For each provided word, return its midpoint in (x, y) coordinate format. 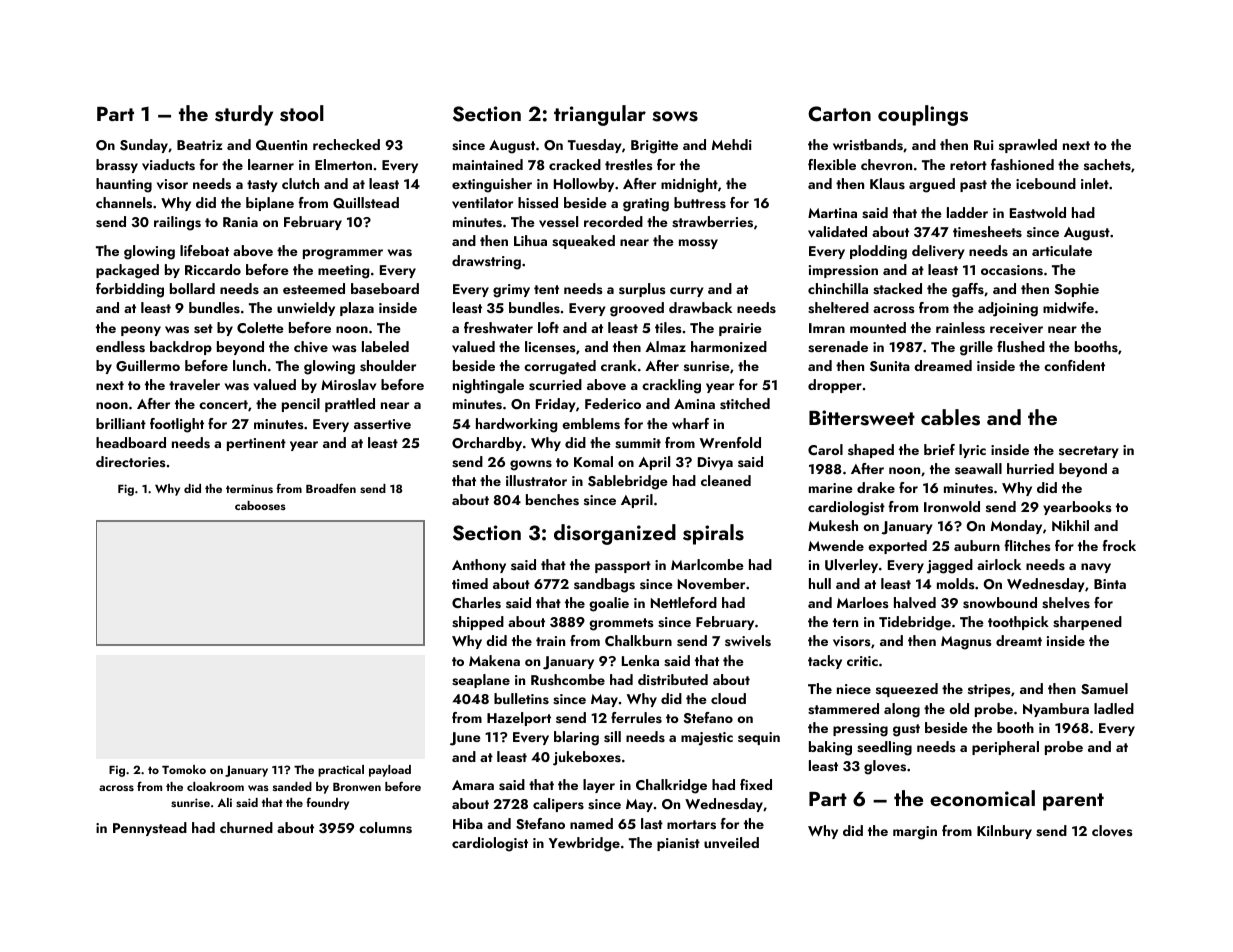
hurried (1030, 468)
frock (1119, 545)
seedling (884, 748)
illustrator (536, 481)
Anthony (479, 566)
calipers (558, 805)
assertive (382, 424)
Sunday (144, 146)
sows (675, 116)
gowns (531, 465)
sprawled (1028, 146)
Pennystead (150, 829)
